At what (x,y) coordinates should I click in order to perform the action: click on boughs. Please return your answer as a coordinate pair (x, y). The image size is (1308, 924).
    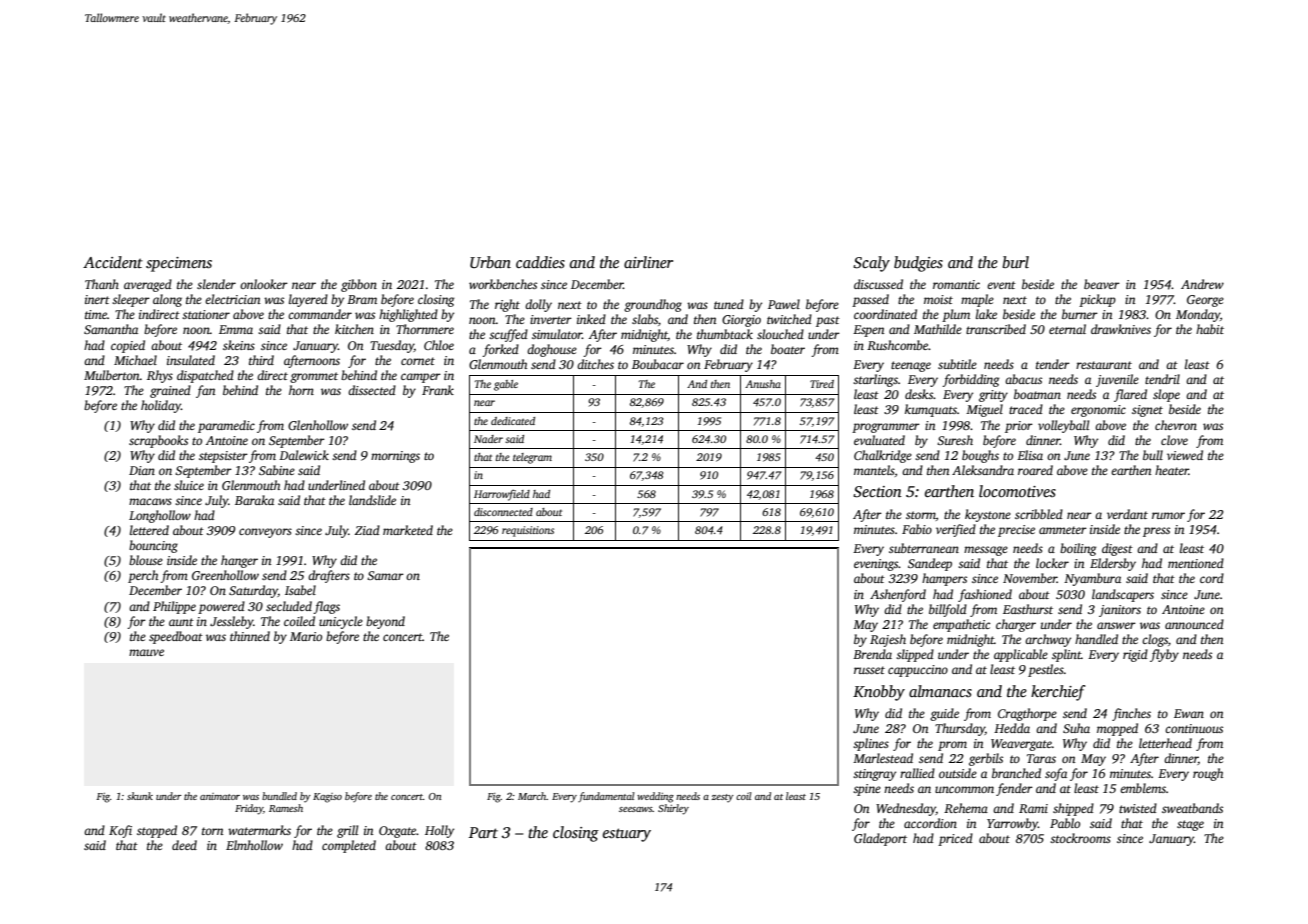
    Looking at the image, I should click on (980, 456).
